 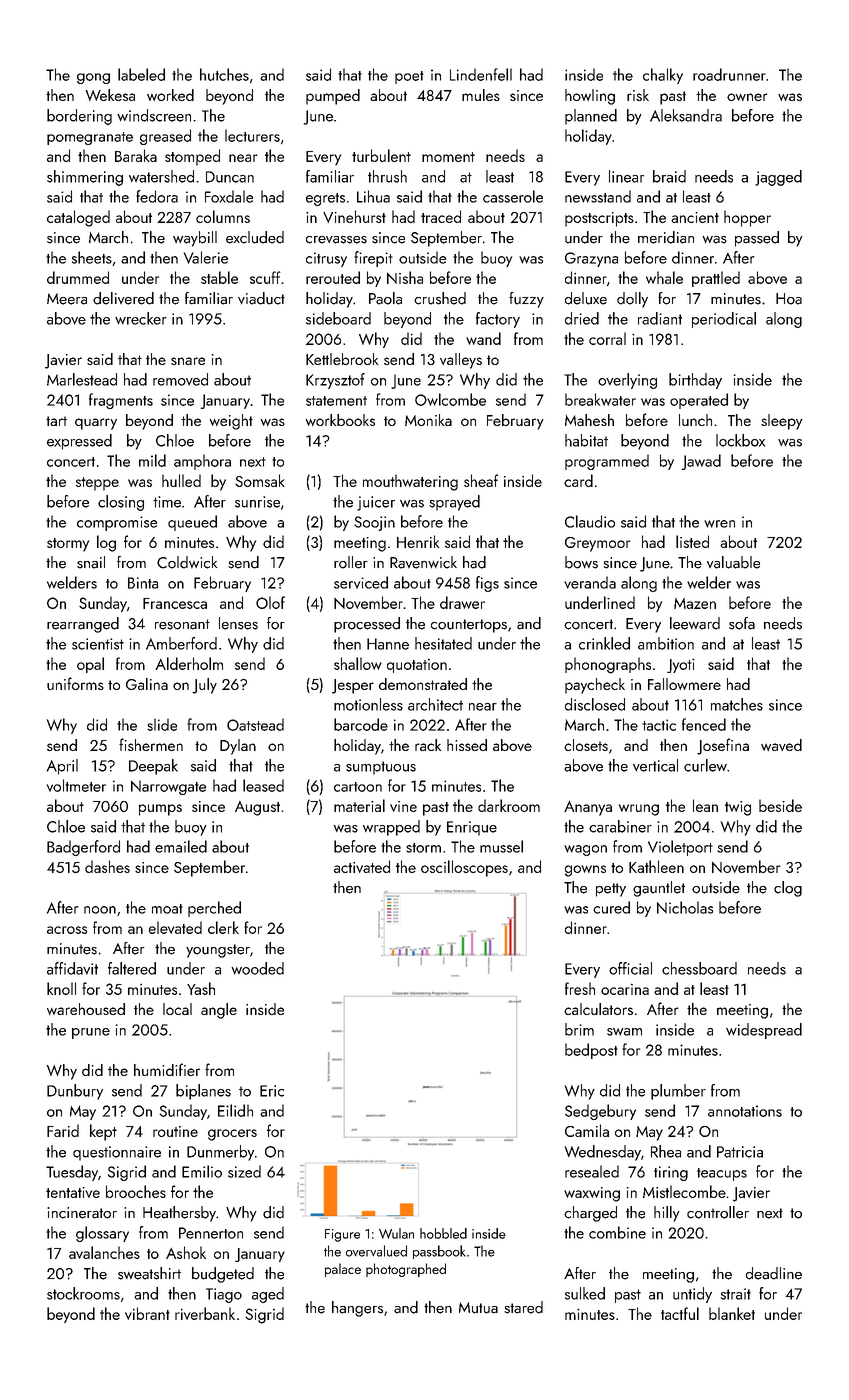 What do you see at coordinates (357, 1309) in the screenshot?
I see `hangers` at bounding box center [357, 1309].
